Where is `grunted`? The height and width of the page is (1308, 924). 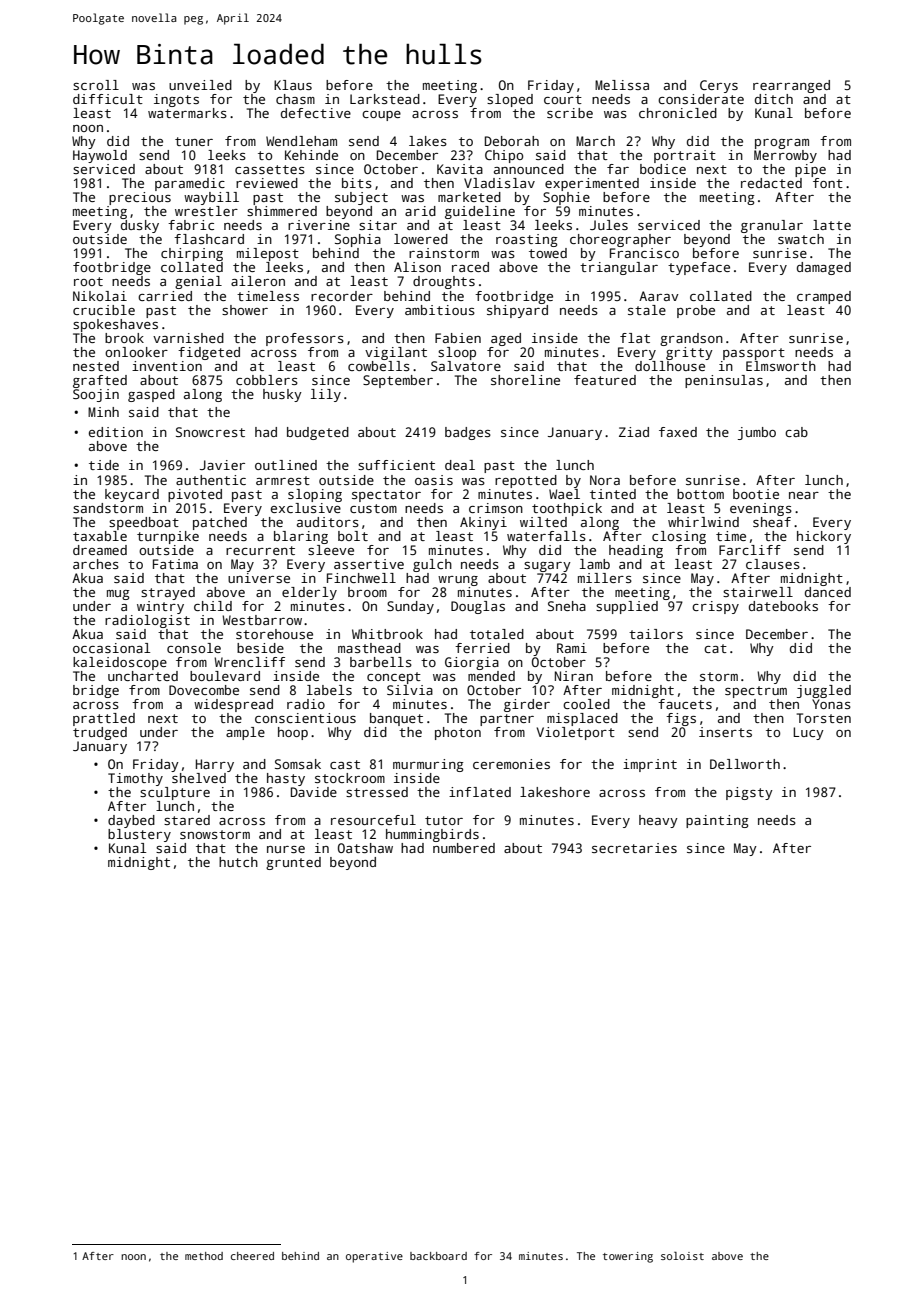 grunted is located at coordinates (293, 863).
